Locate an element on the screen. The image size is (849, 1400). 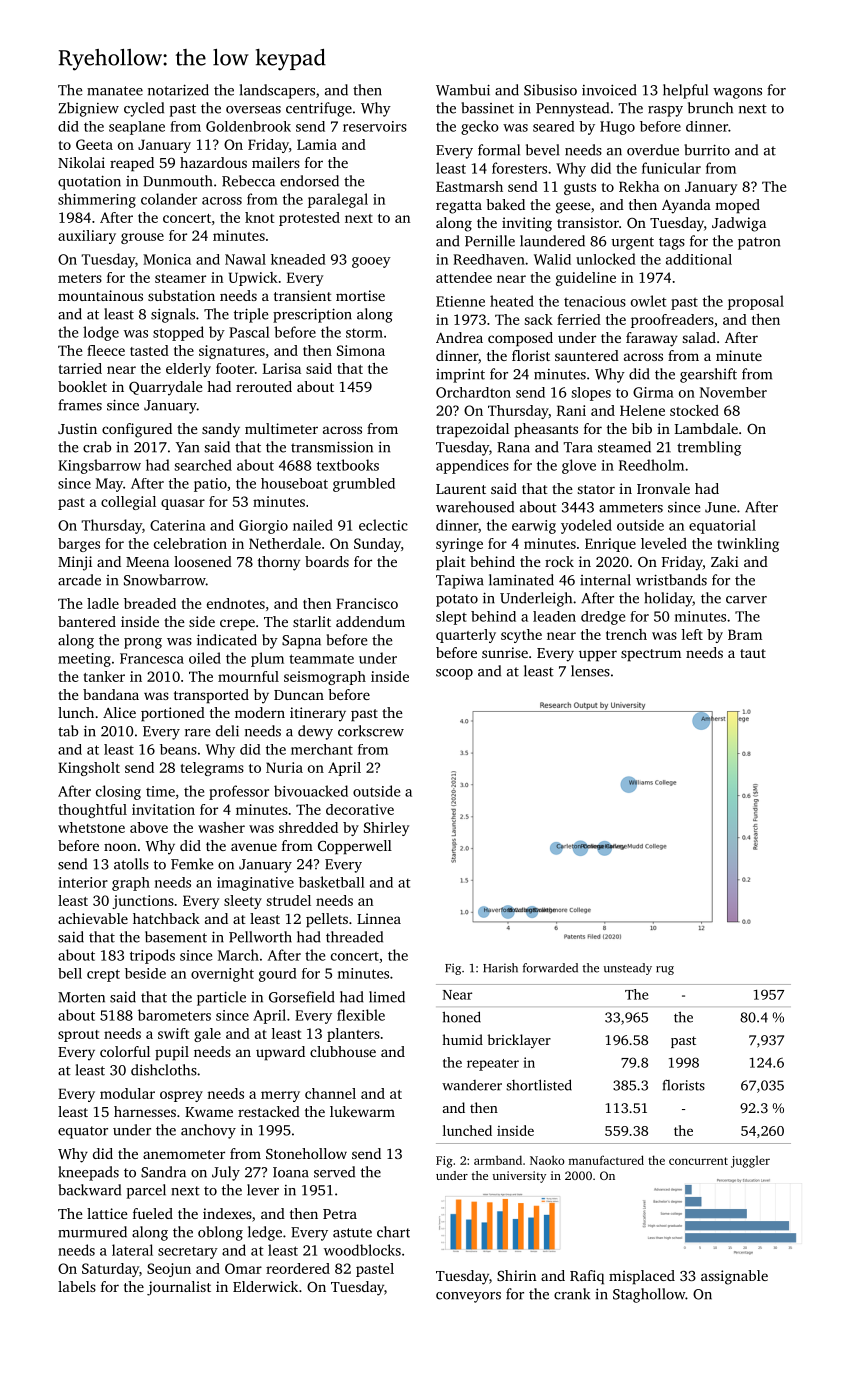
manatee is located at coordinates (115, 91).
